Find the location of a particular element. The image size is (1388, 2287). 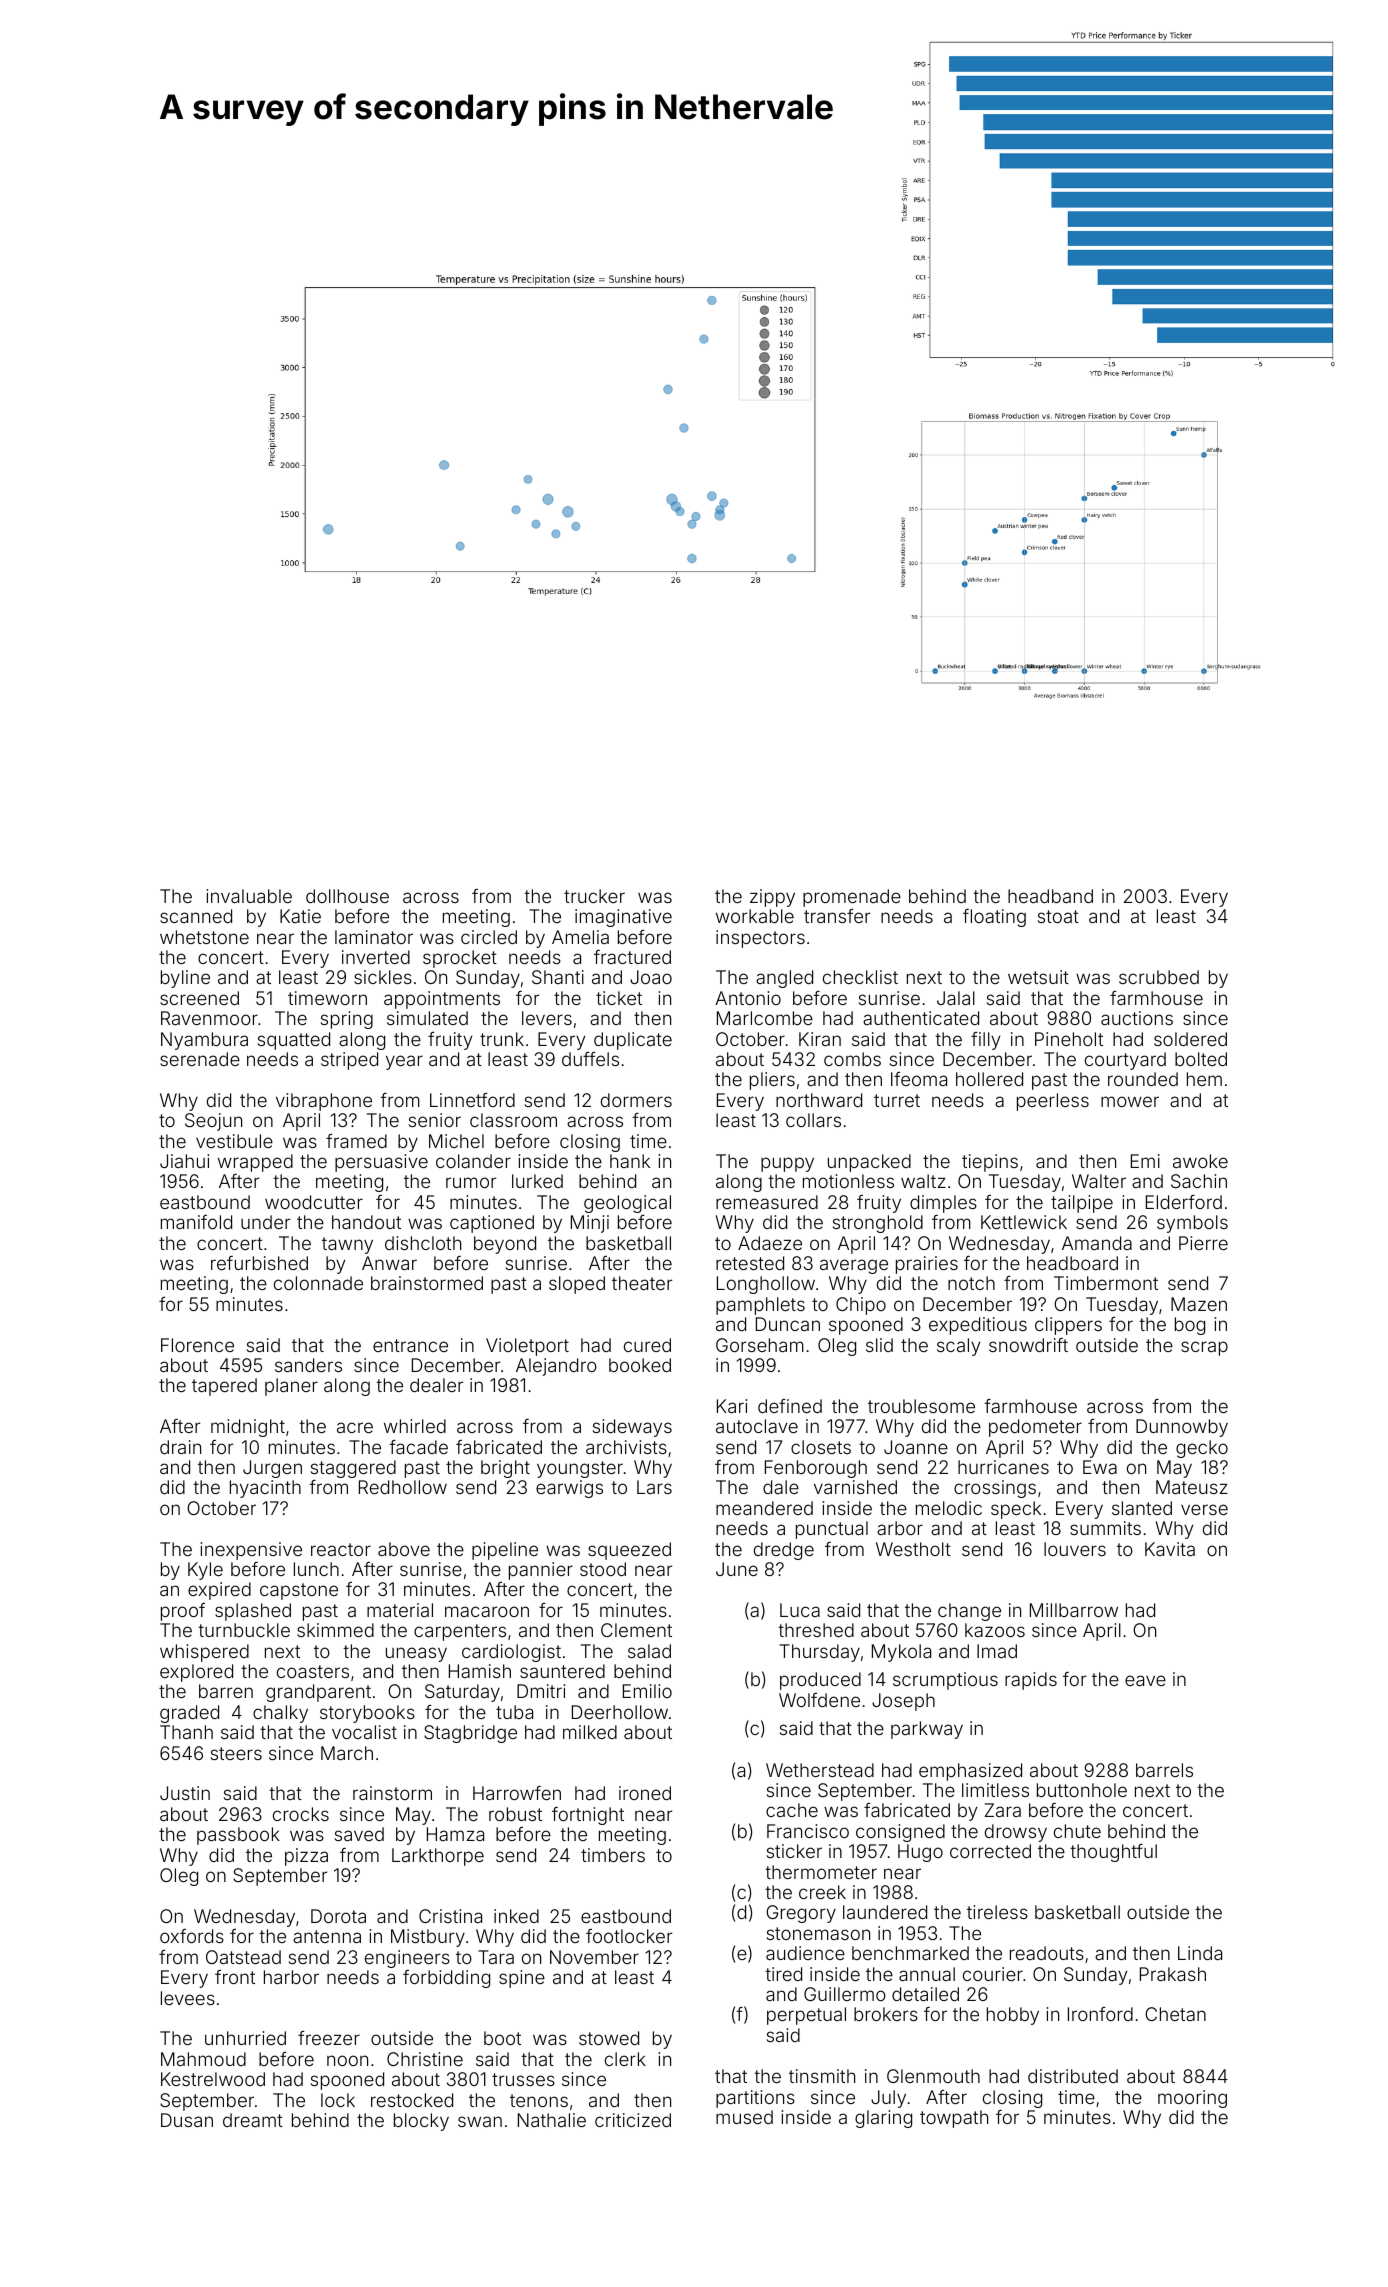

ironed is located at coordinates (645, 1793).
